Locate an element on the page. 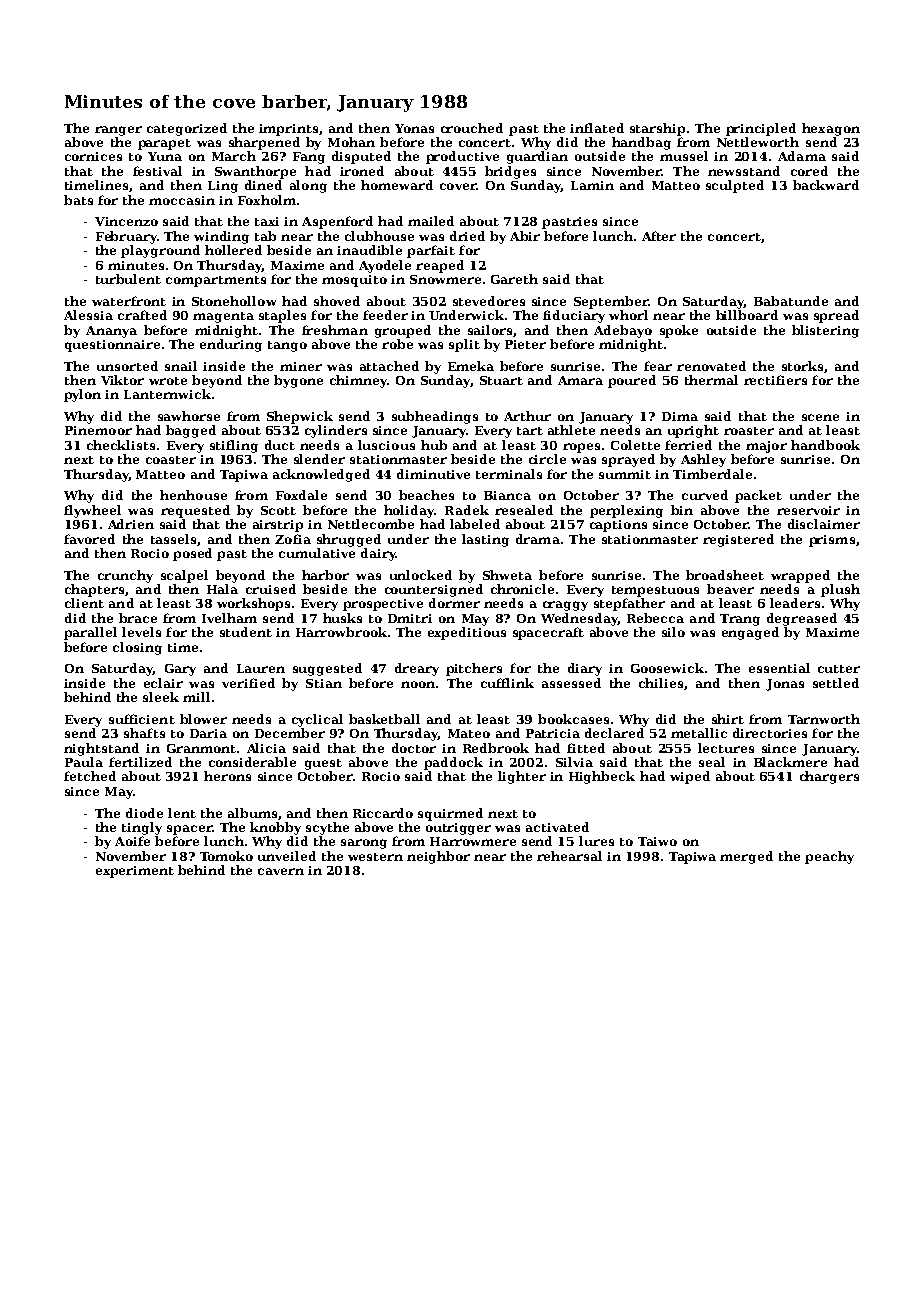 The image size is (924, 1308). crouched is located at coordinates (472, 128).
